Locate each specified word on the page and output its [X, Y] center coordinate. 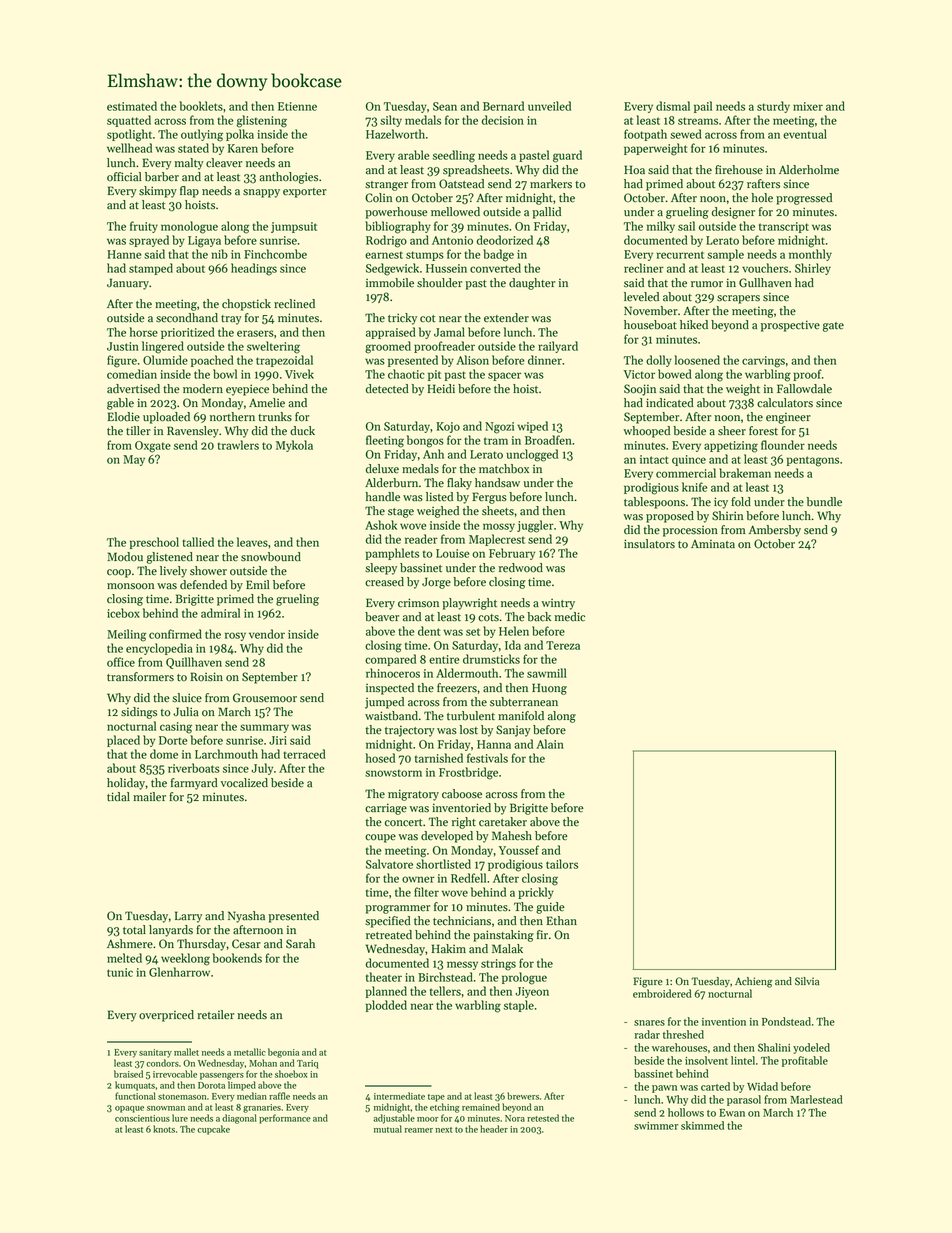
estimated [132, 106]
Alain [550, 744]
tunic [120, 972]
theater [384, 977]
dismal [673, 106]
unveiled [549, 106]
